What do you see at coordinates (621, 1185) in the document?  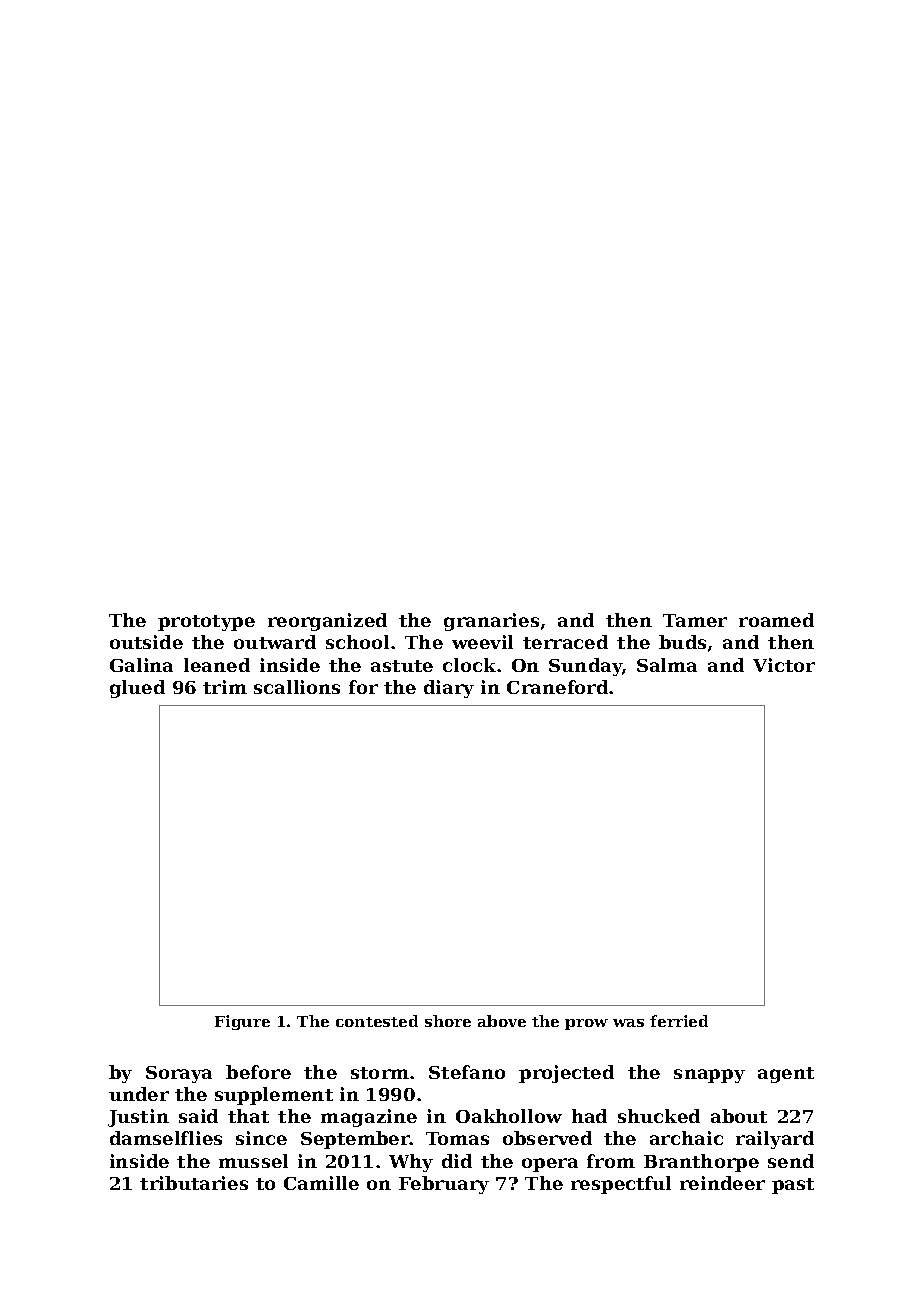 I see `respectful` at bounding box center [621, 1185].
